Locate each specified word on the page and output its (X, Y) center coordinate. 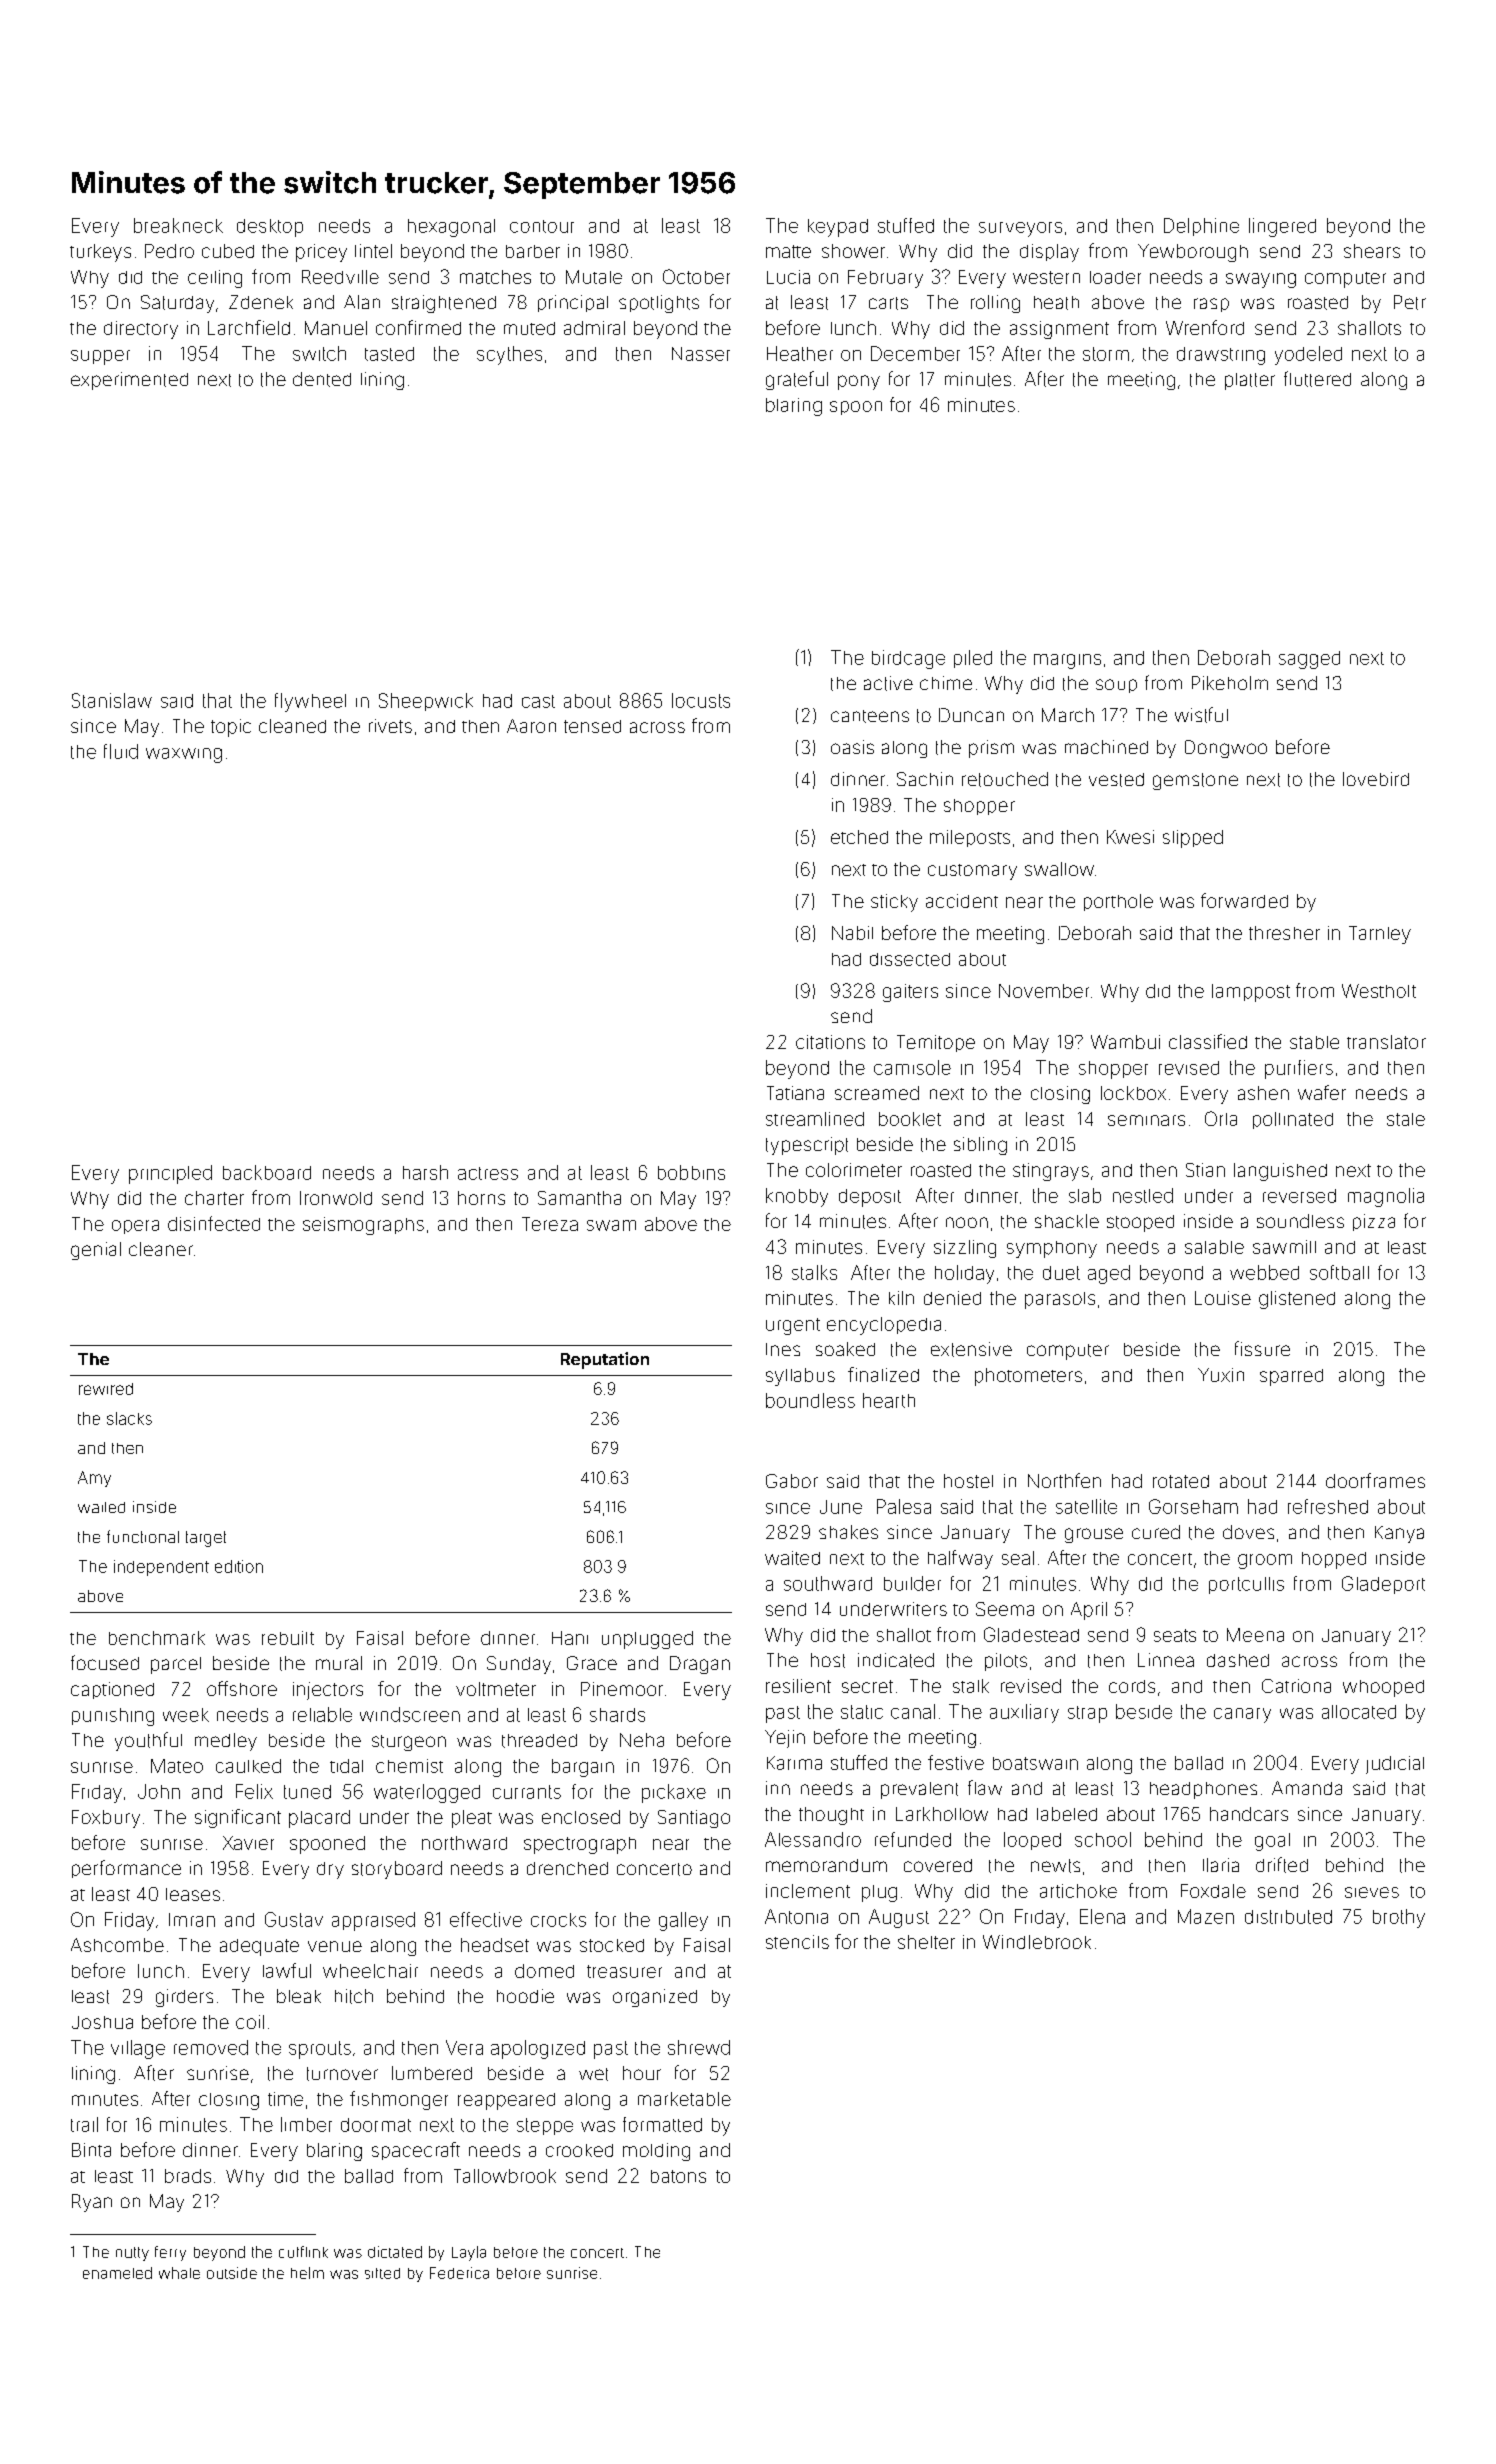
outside (232, 2273)
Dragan (700, 1665)
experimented (129, 381)
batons (678, 2176)
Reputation (605, 1360)
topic (231, 728)
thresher (1284, 933)
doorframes (1375, 1480)
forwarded (1244, 900)
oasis (852, 747)
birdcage (908, 659)
